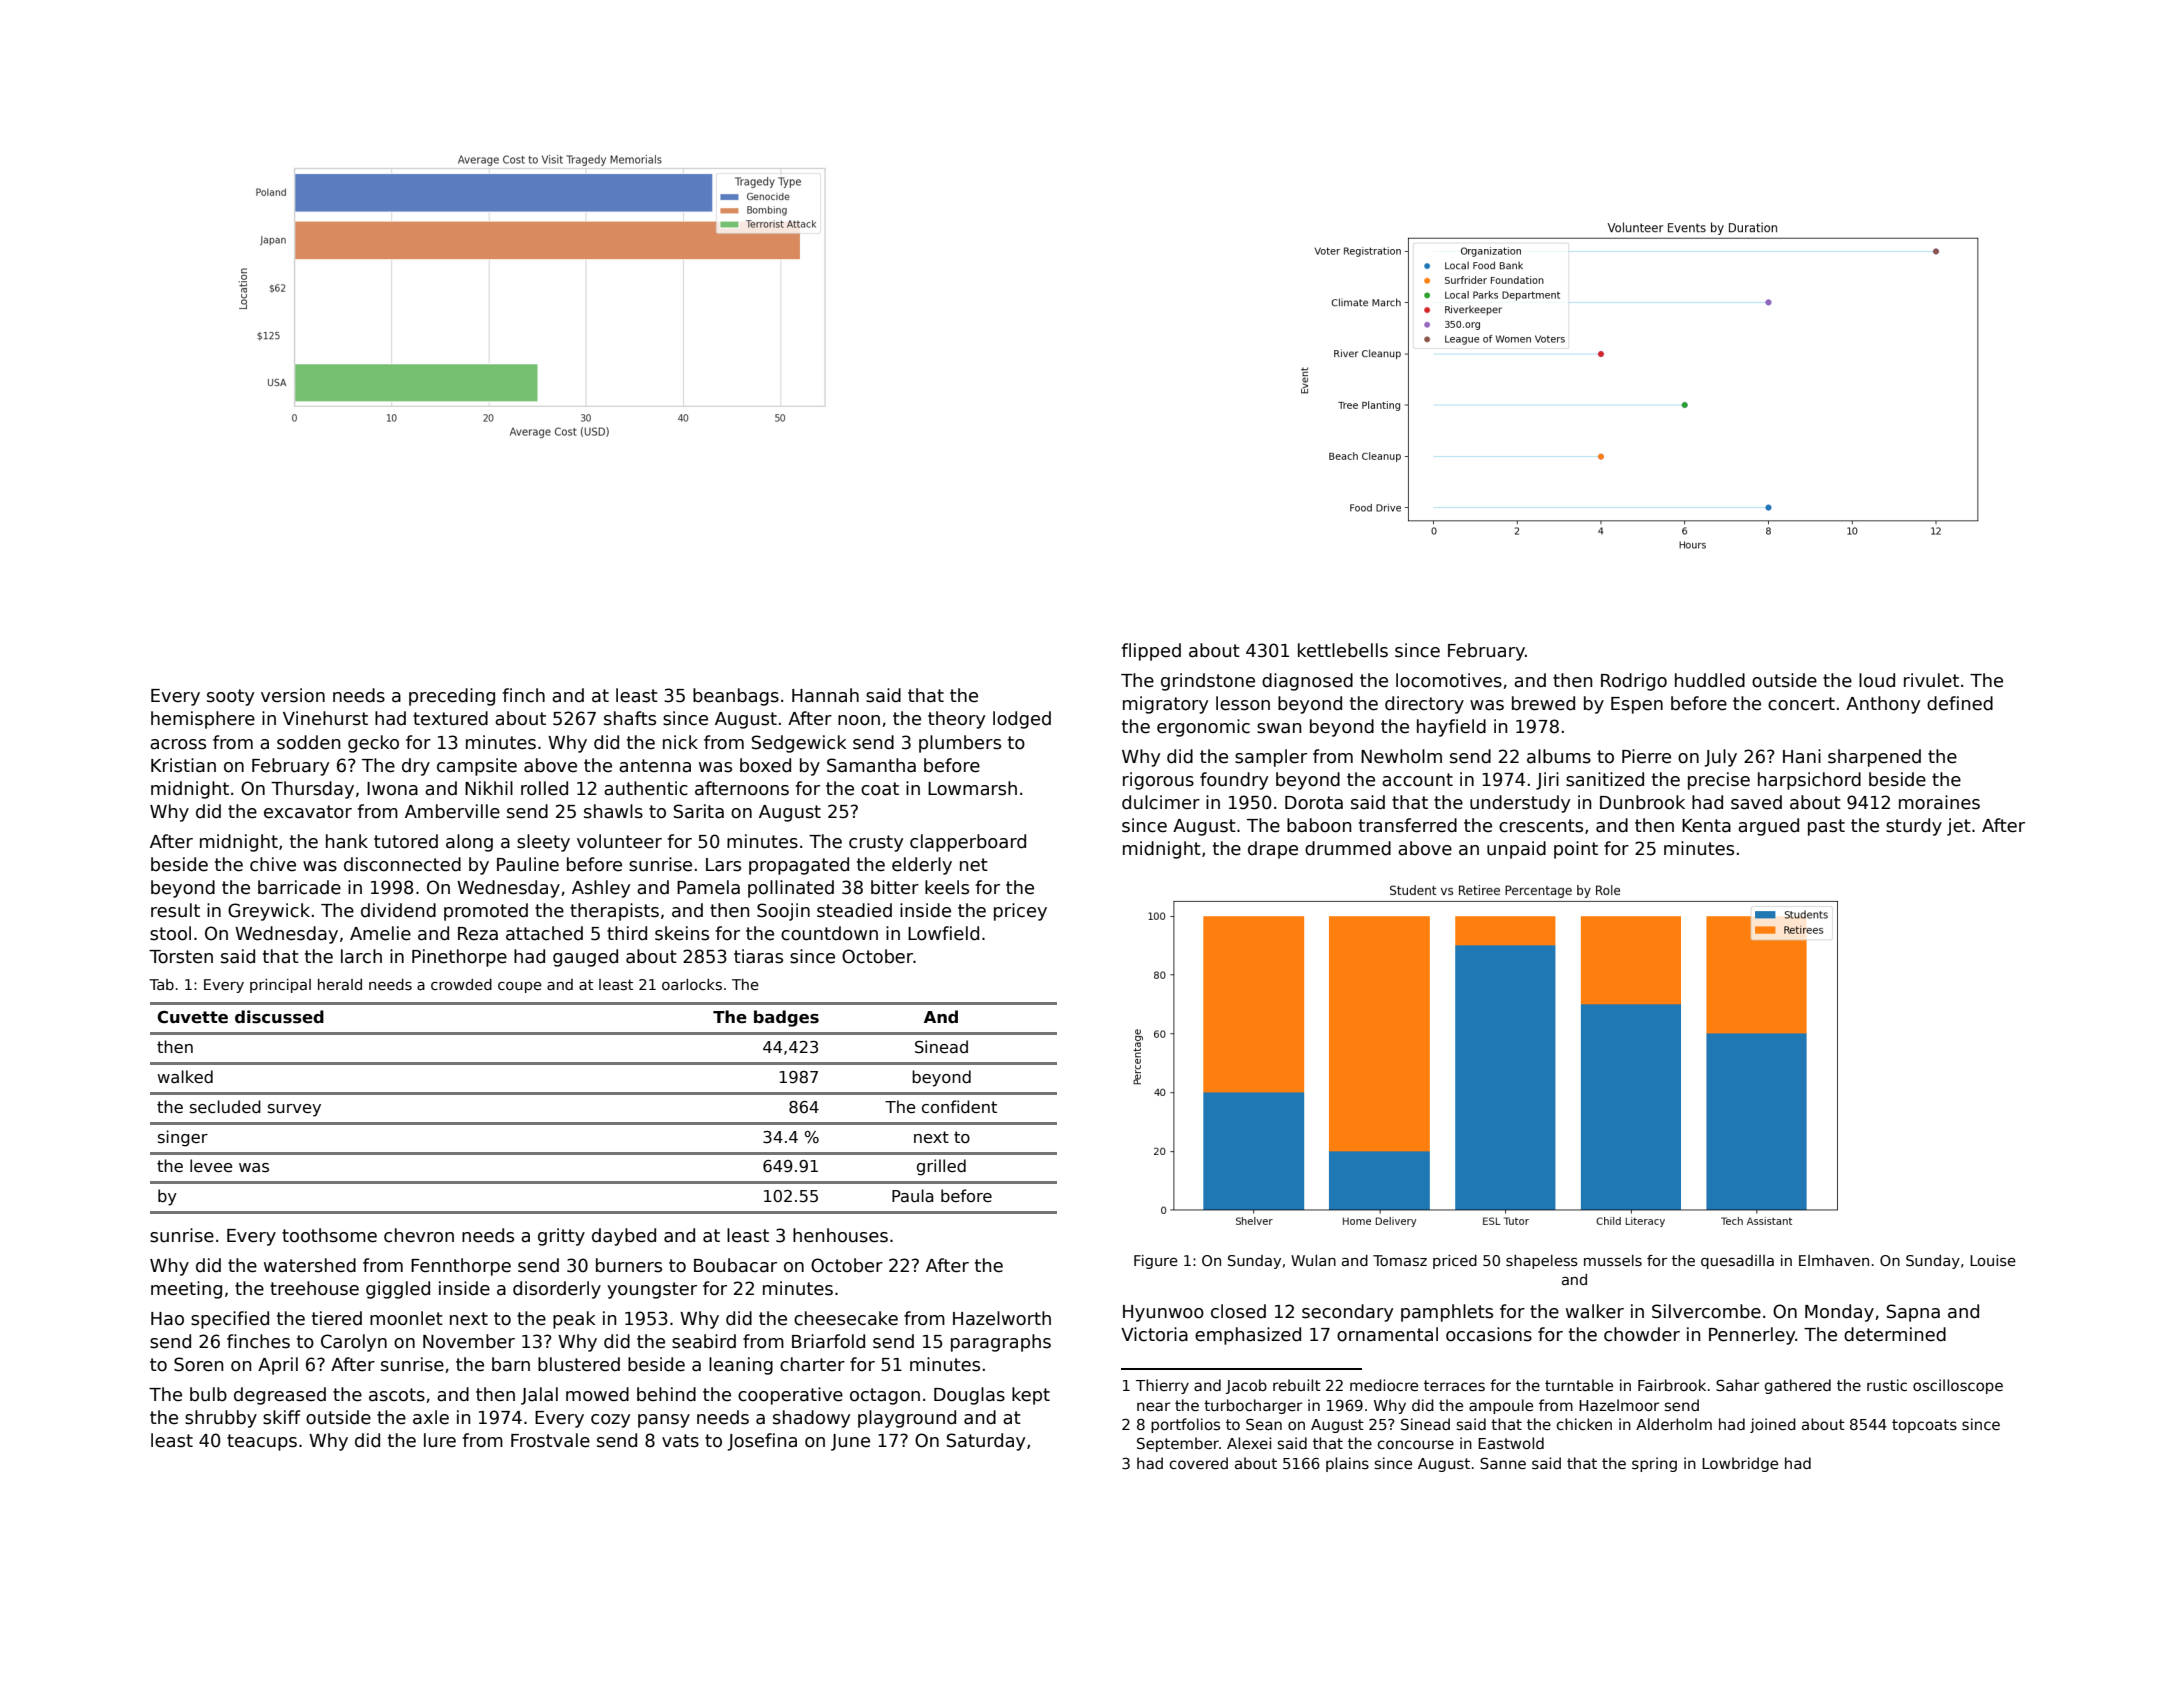 This image has height=1683, width=2178. Describe the element at coordinates (185, 1077) in the image. I see `walked` at that location.
